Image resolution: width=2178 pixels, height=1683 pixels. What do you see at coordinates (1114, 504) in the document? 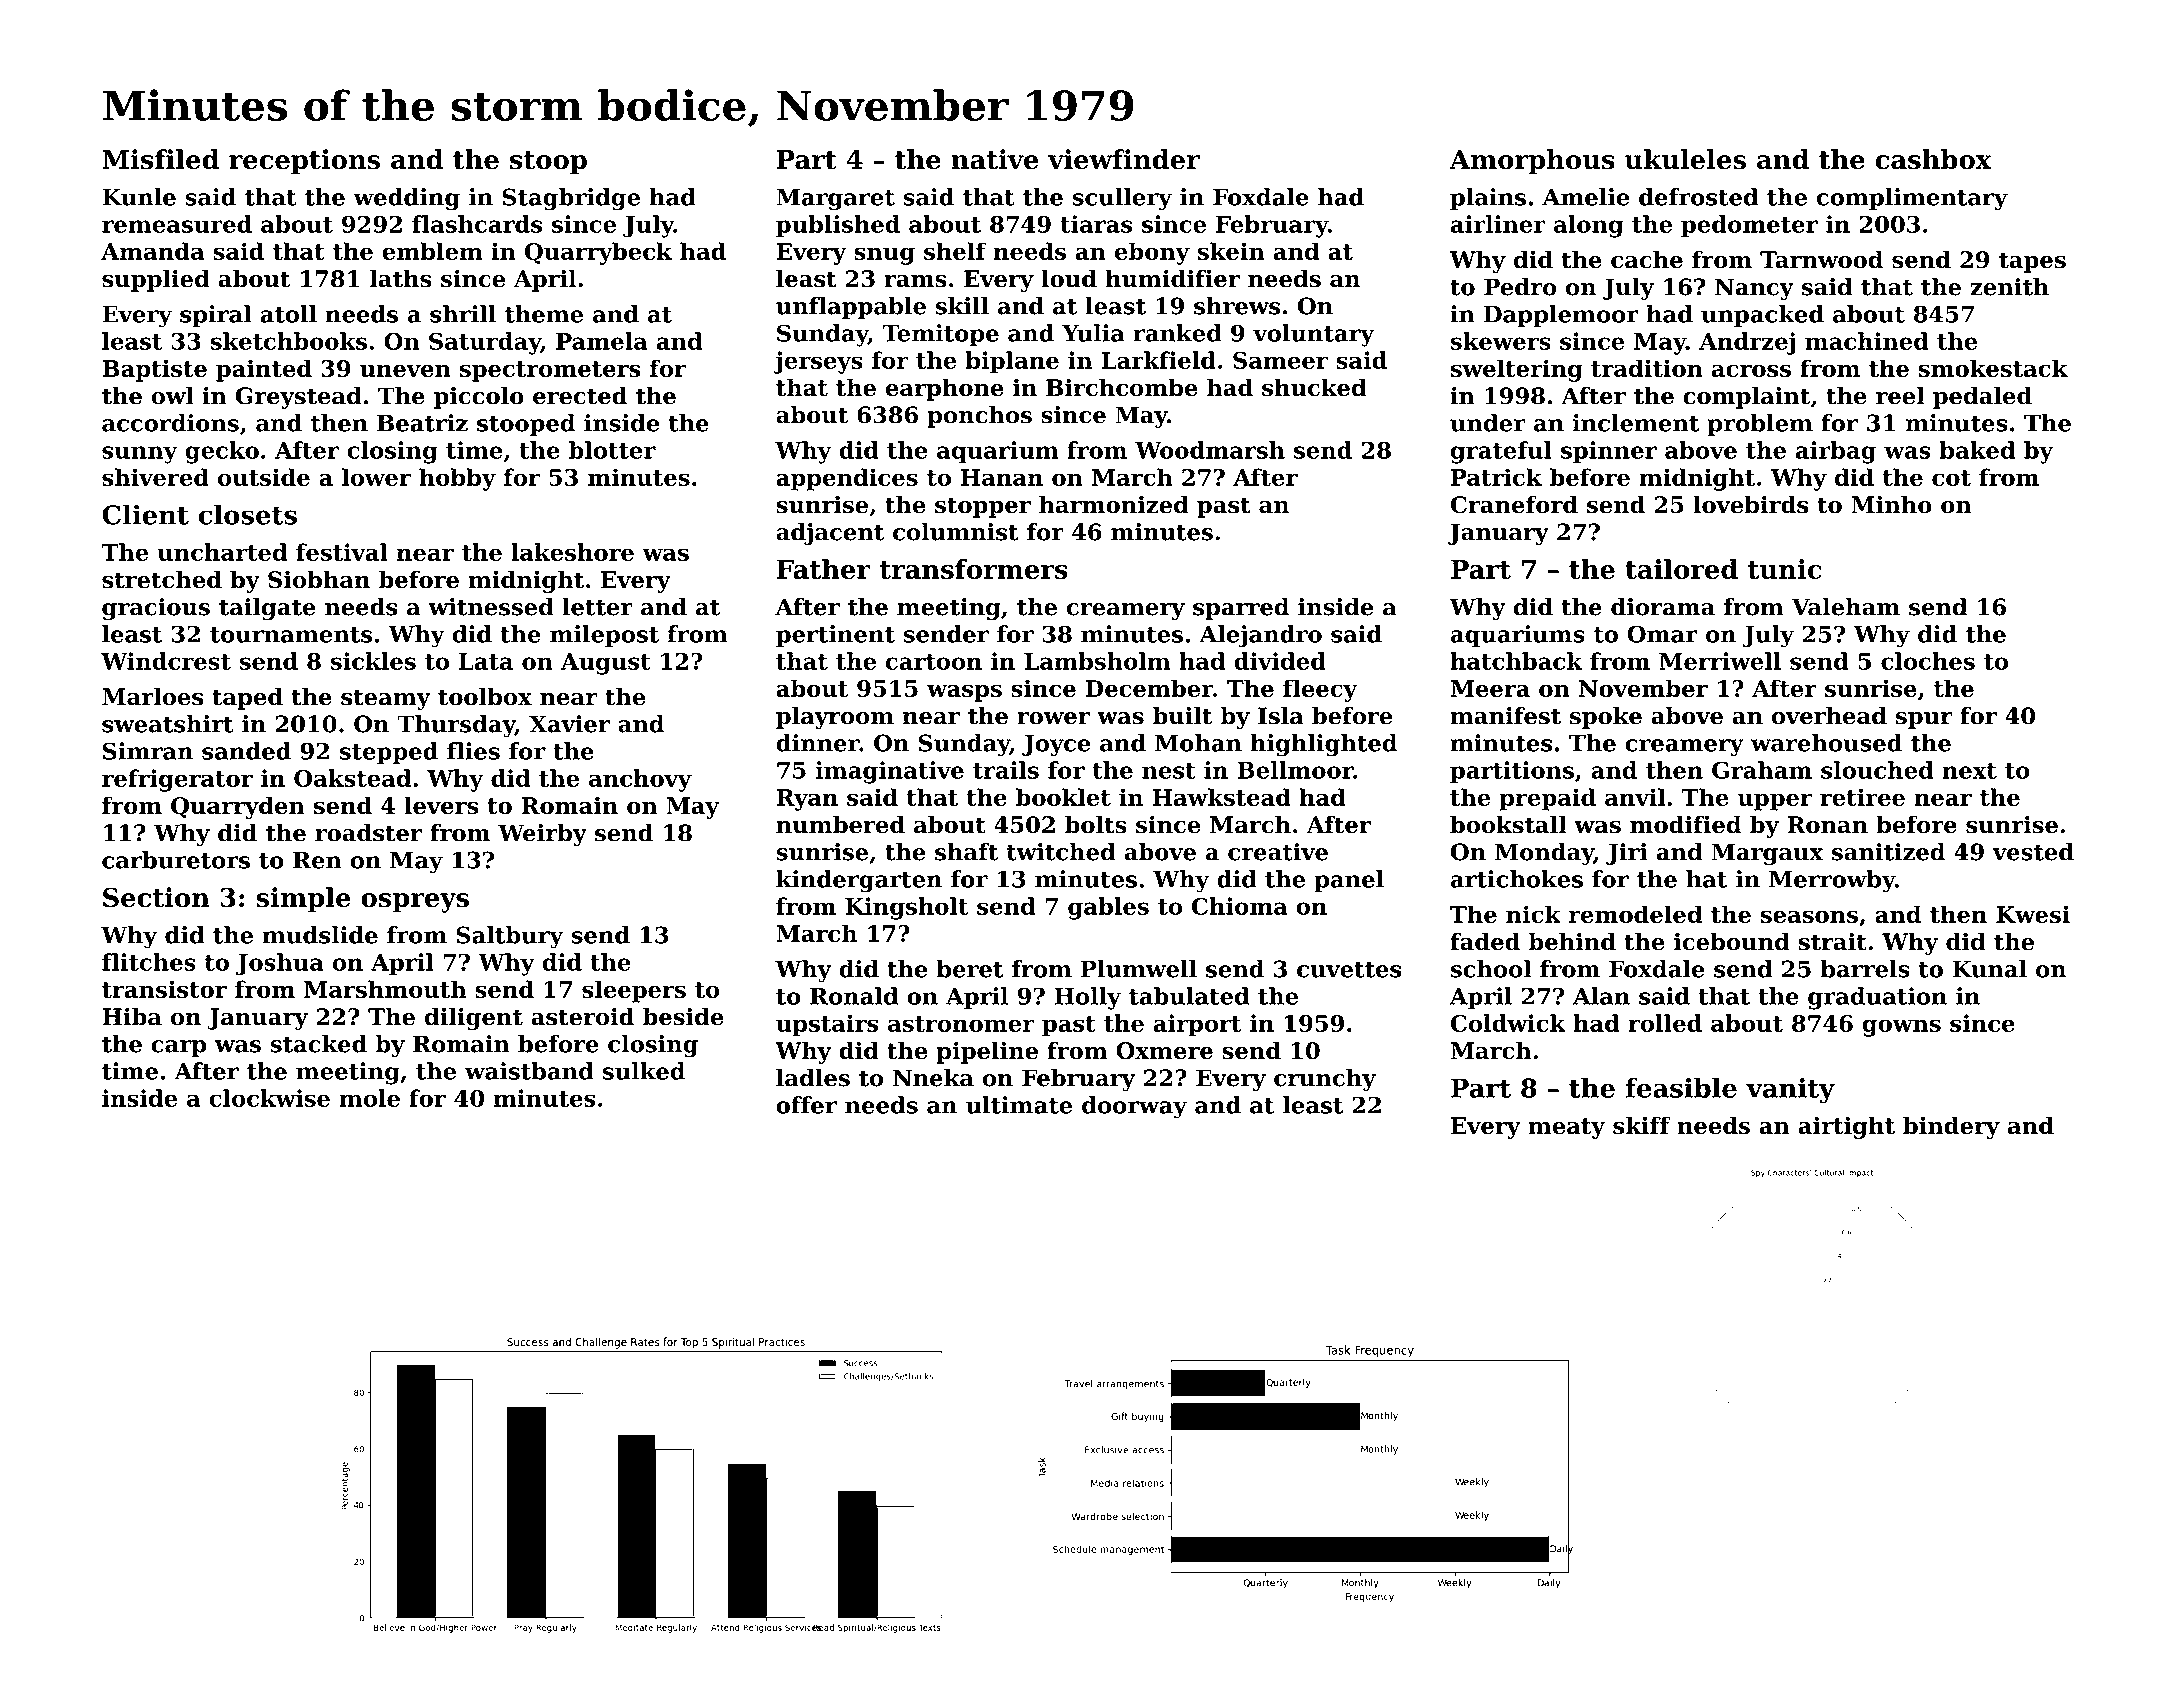
I see `harmonized` at bounding box center [1114, 504].
